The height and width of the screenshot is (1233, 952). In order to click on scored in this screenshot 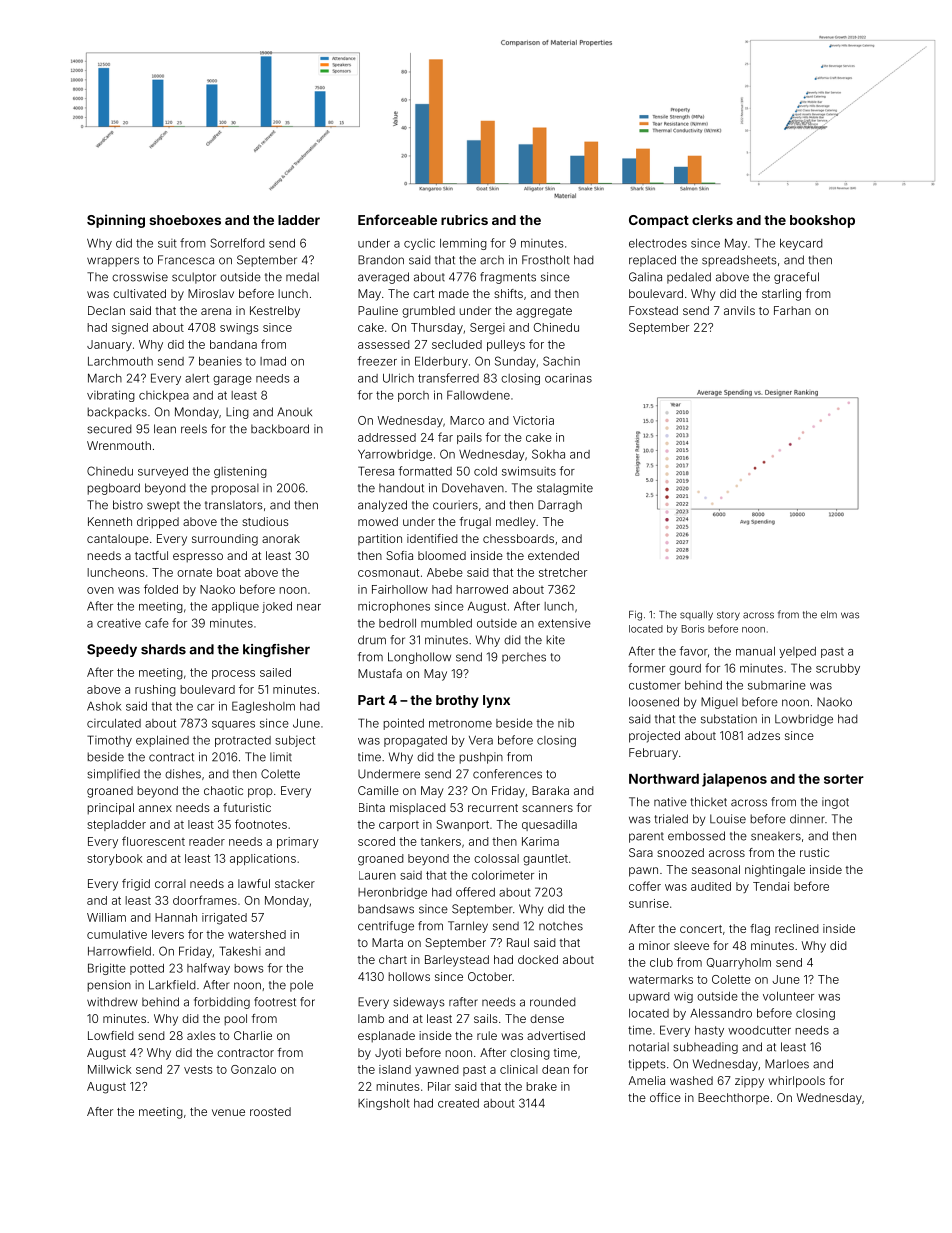, I will do `click(376, 841)`.
